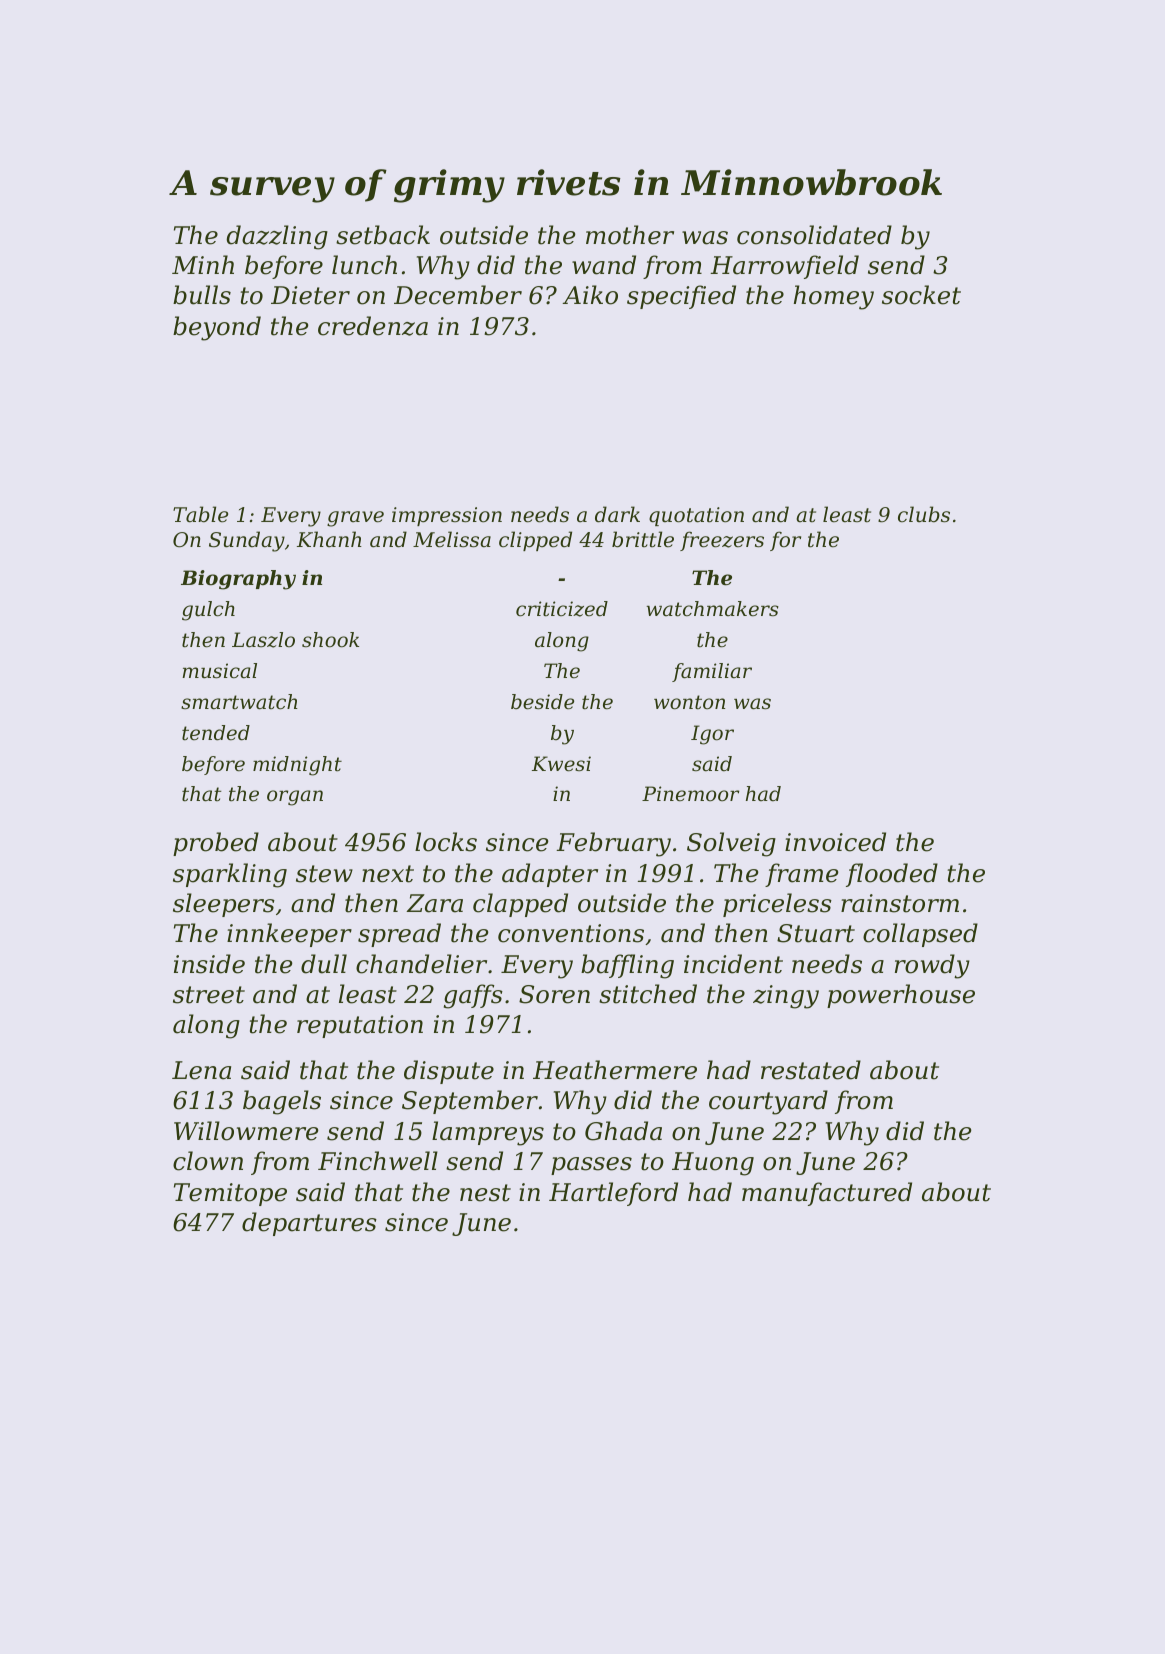 The image size is (1165, 1654). Describe the element at coordinates (378, 1161) in the page. I see `Finchwell` at that location.
